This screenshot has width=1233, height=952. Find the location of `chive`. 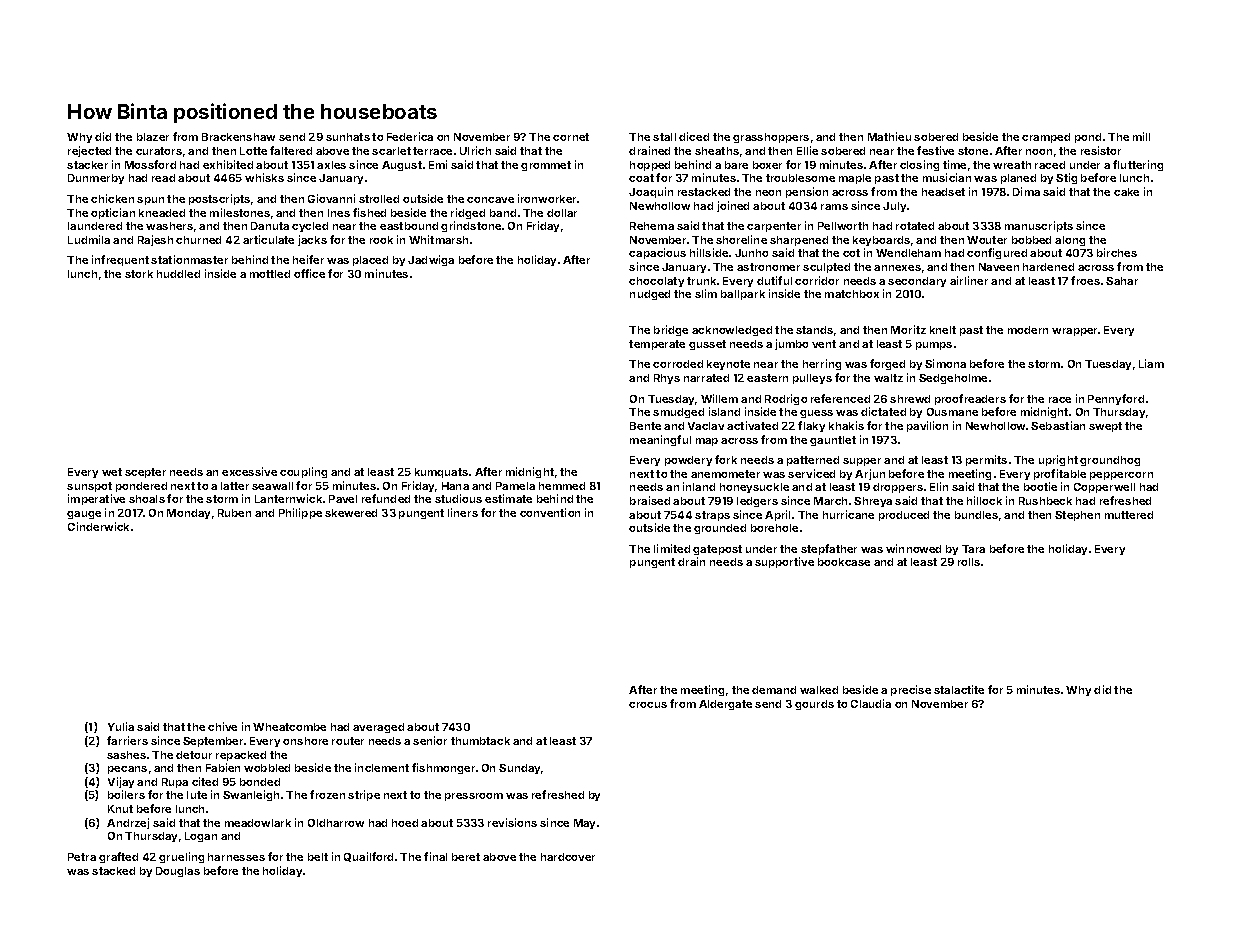

chive is located at coordinates (222, 726).
